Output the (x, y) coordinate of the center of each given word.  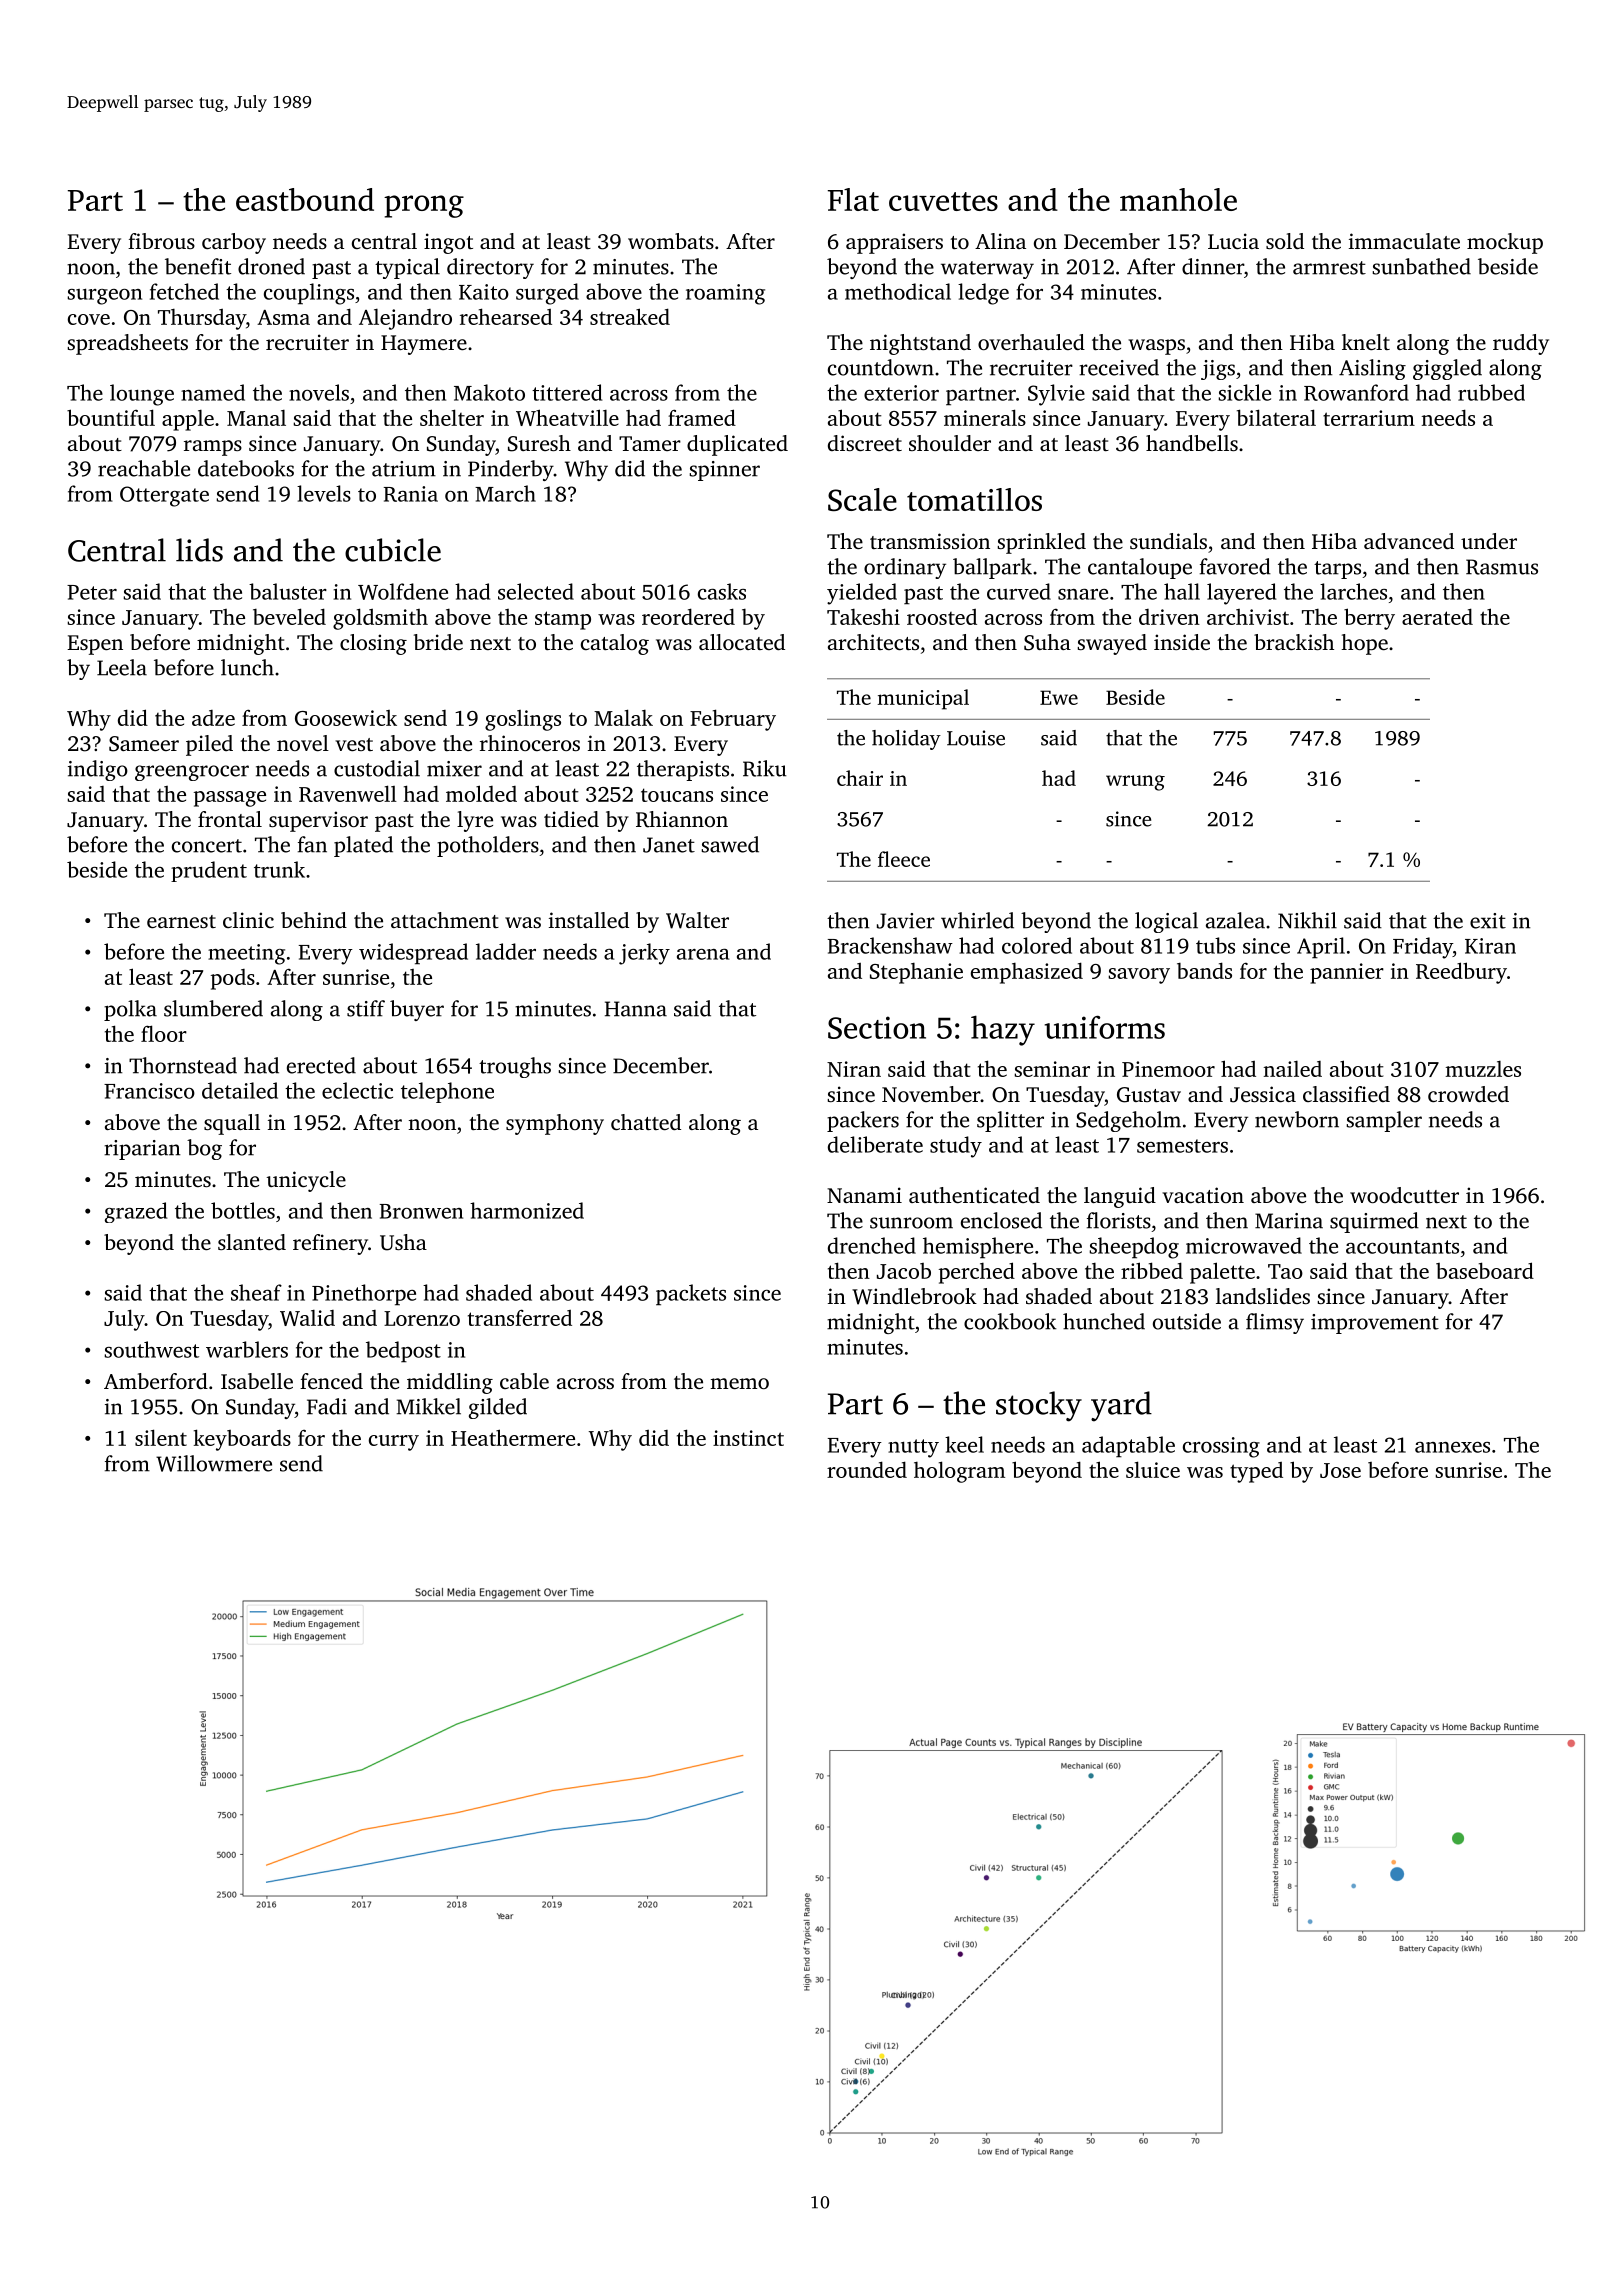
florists (1119, 1220)
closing (373, 644)
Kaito (484, 292)
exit (1488, 921)
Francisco (149, 1091)
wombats (671, 241)
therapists (683, 770)
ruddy (1521, 344)
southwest (151, 1349)
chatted (646, 1122)
